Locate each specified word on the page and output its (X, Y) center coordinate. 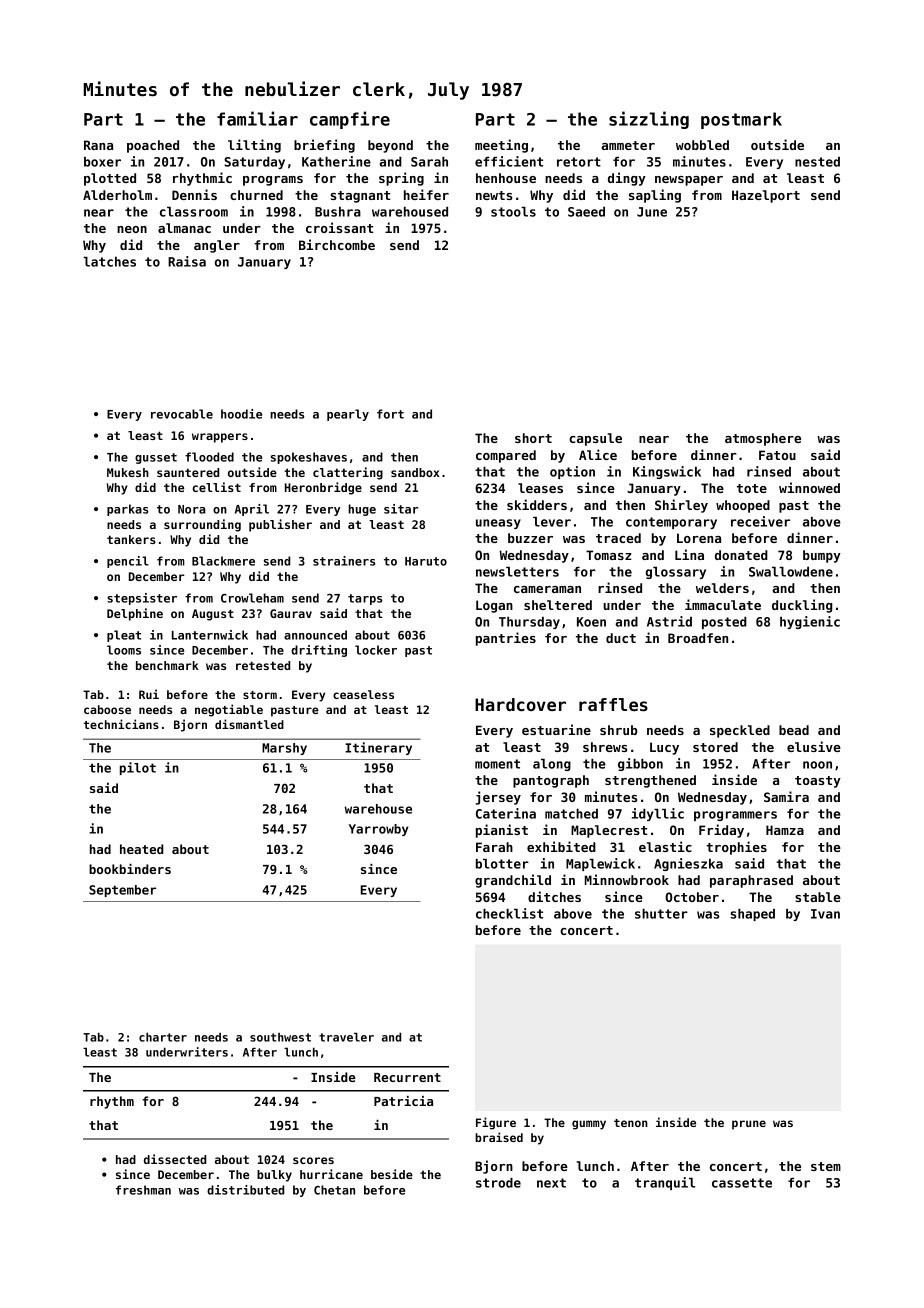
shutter (661, 914)
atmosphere (763, 439)
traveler (346, 1037)
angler (217, 246)
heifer (426, 194)
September (122, 891)
